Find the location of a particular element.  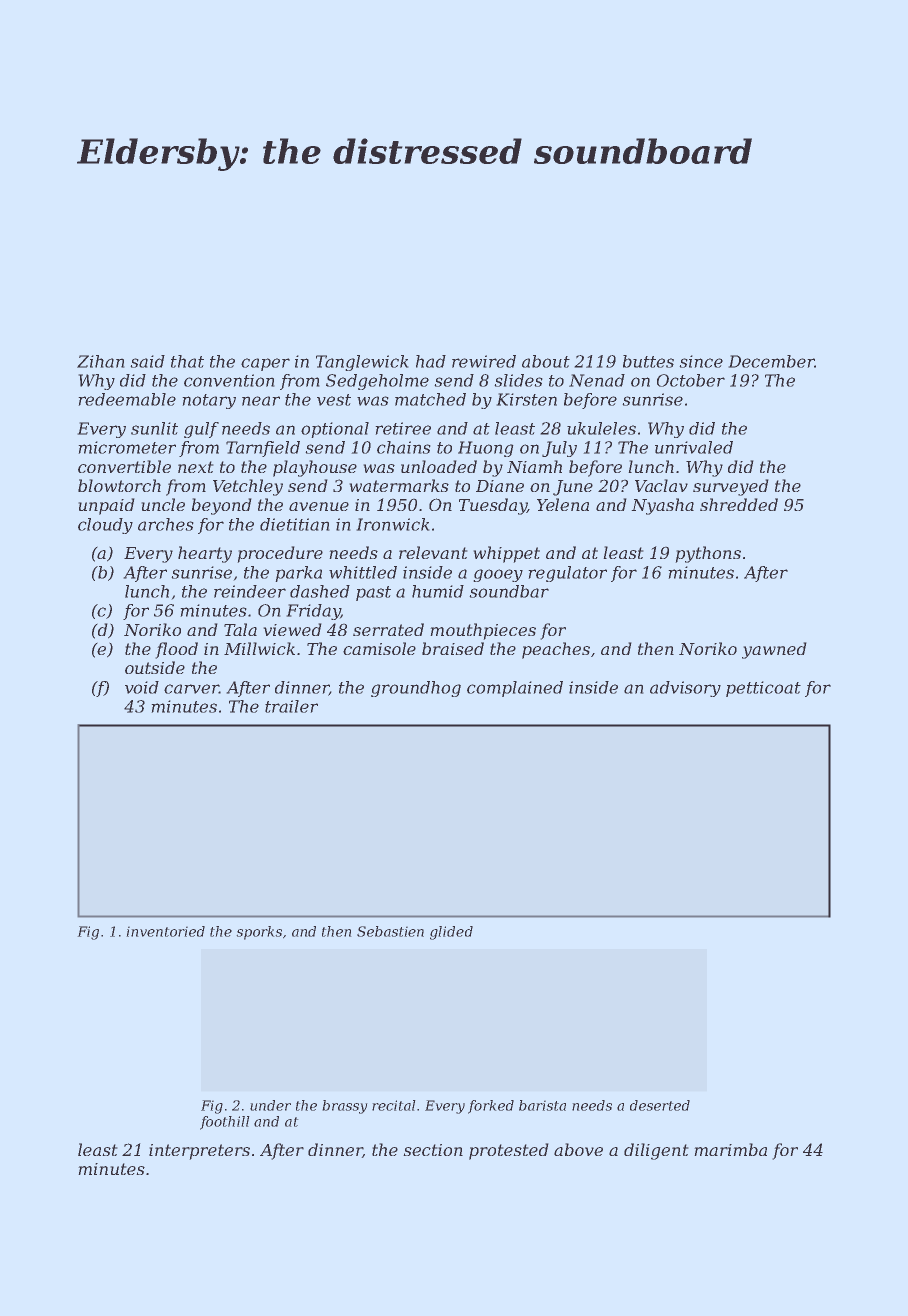

said is located at coordinates (147, 361).
